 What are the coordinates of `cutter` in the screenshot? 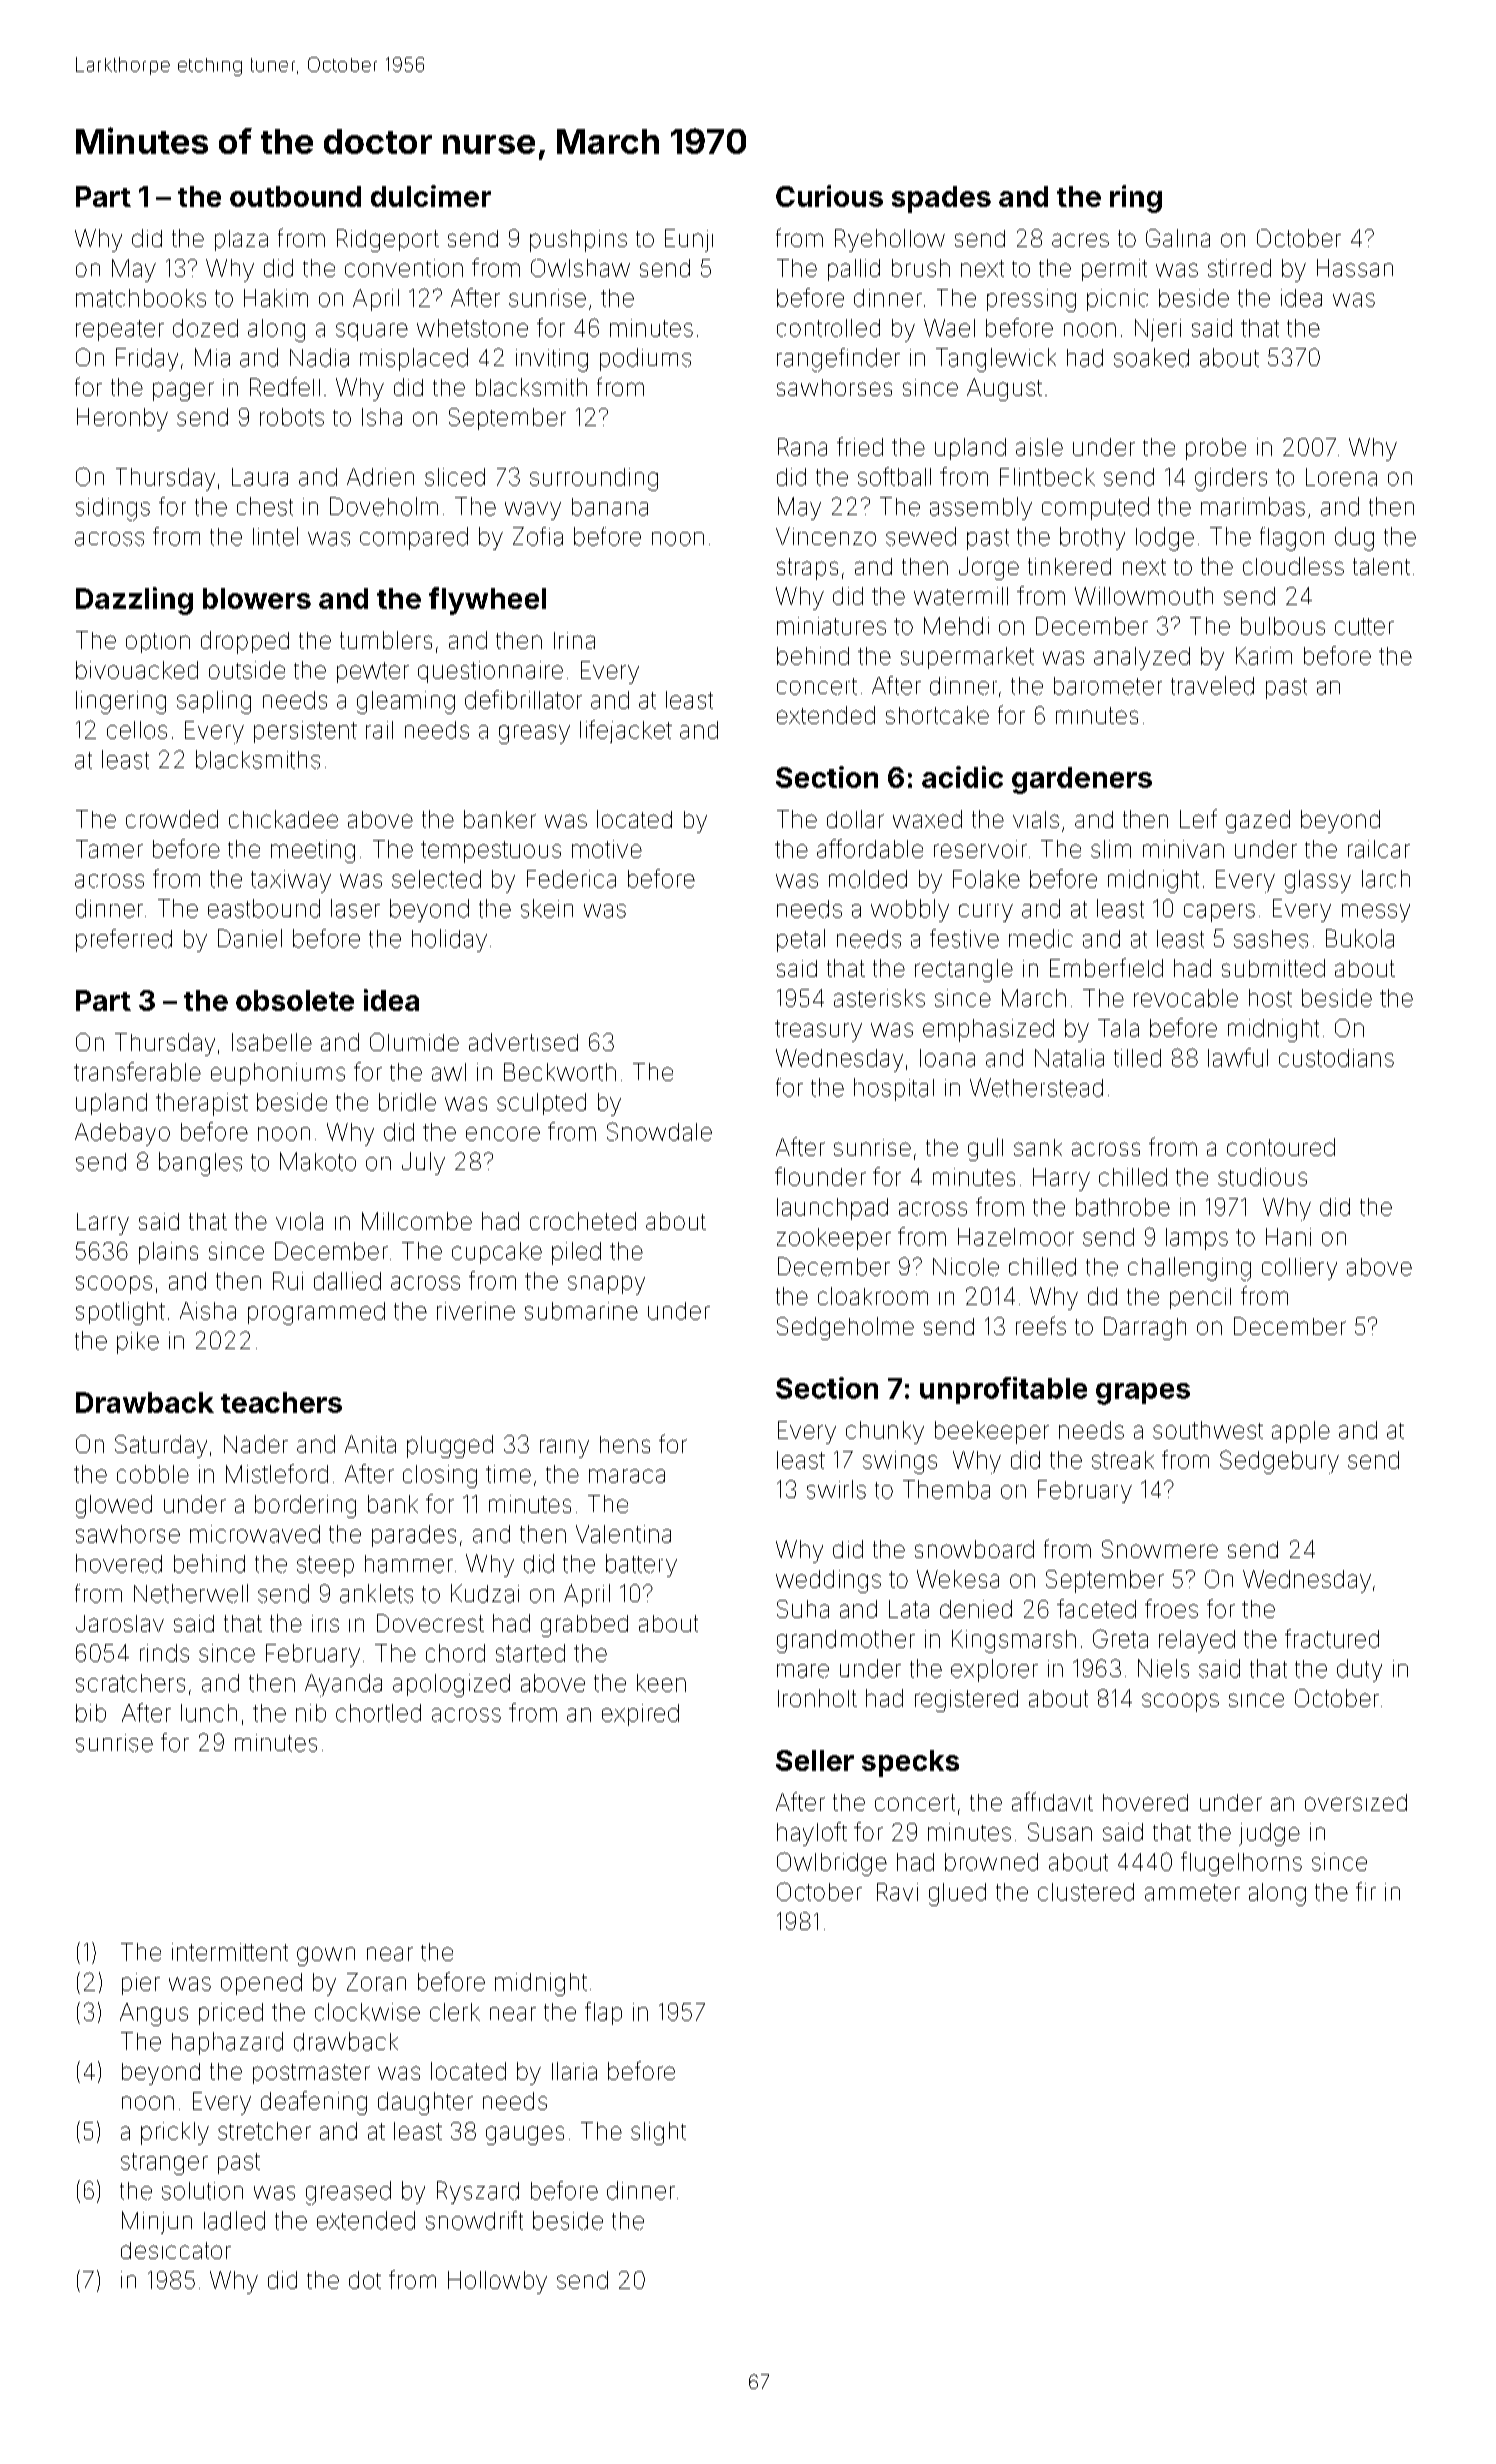 It's located at (1364, 626).
